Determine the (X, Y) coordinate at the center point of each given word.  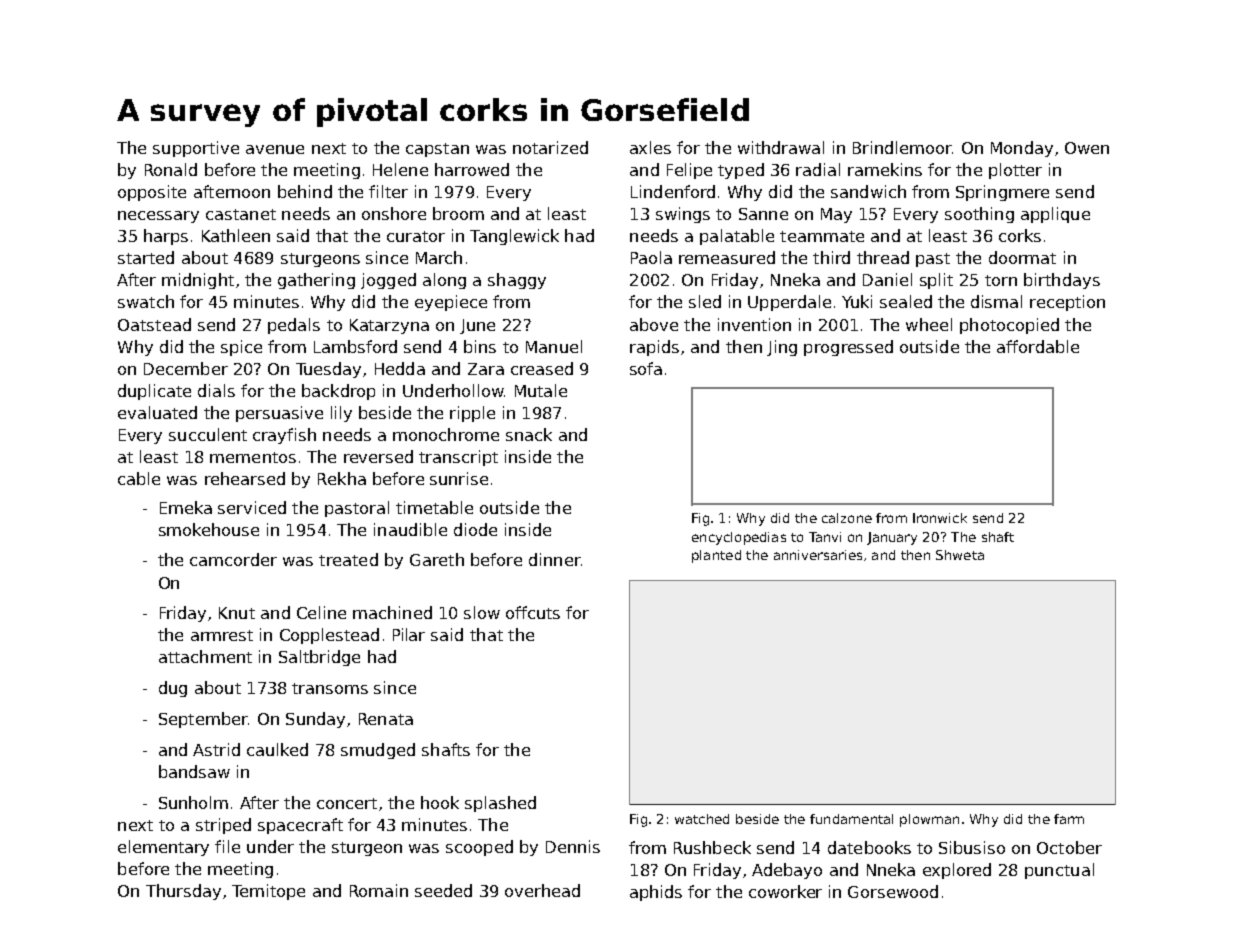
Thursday (183, 892)
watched (702, 819)
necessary (158, 217)
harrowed (472, 169)
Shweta (960, 555)
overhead (542, 890)
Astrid (216, 749)
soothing (979, 215)
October (1069, 847)
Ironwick (940, 518)
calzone (847, 518)
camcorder (233, 559)
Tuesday (328, 370)
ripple (472, 414)
